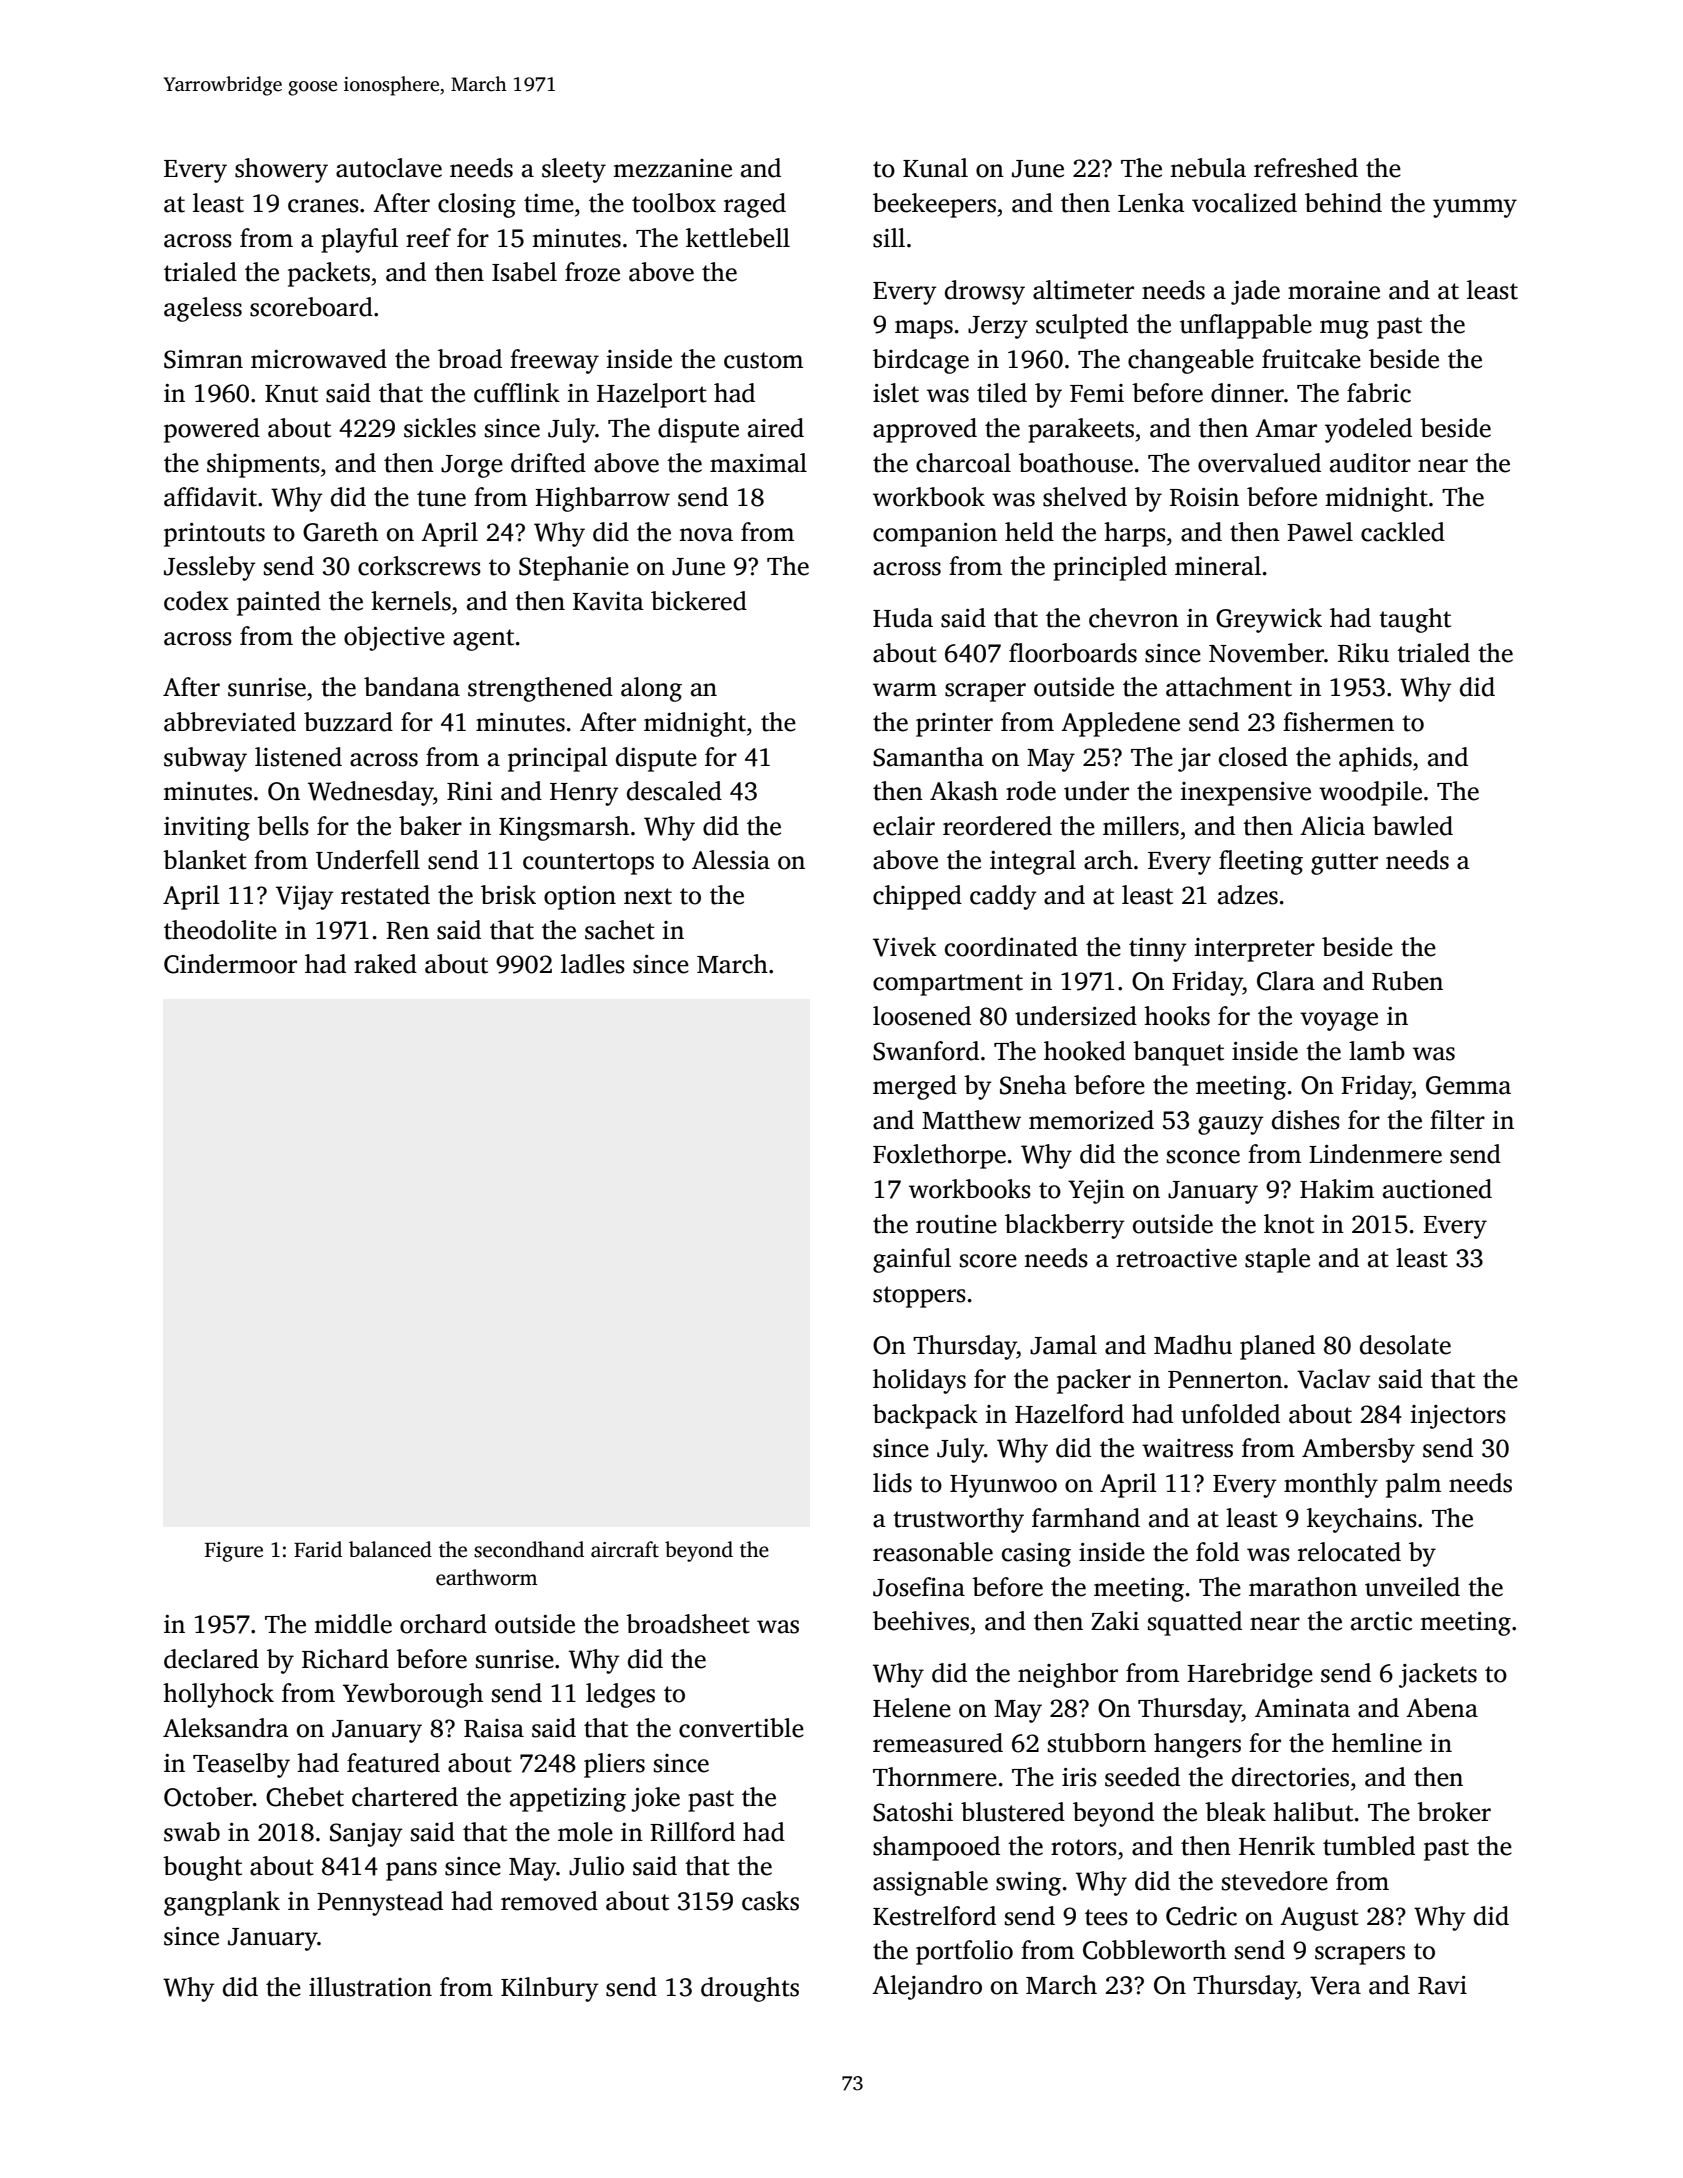  I want to click on refreshed, so click(1306, 168).
